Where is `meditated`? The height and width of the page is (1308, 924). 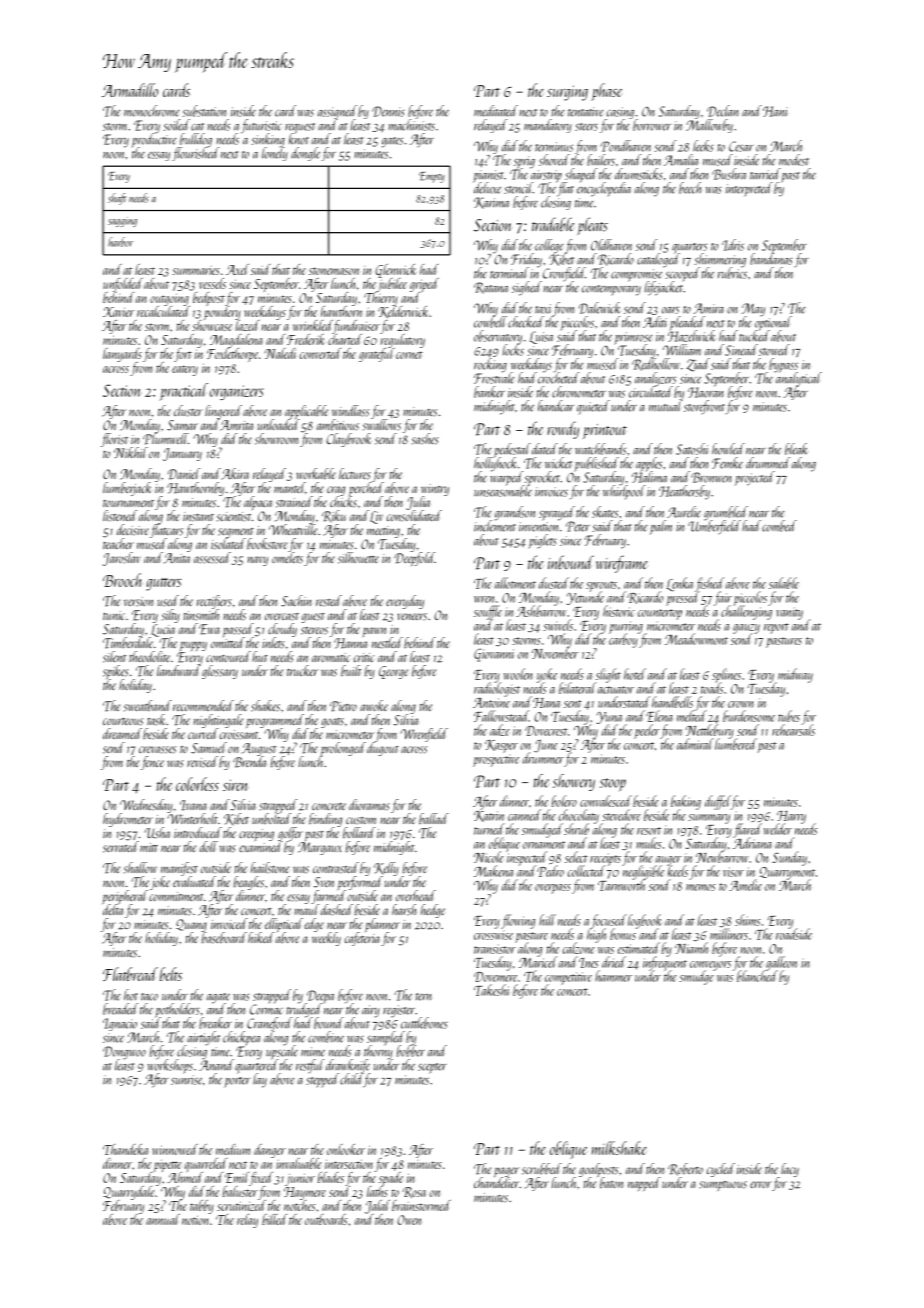 meditated is located at coordinates (496, 111).
